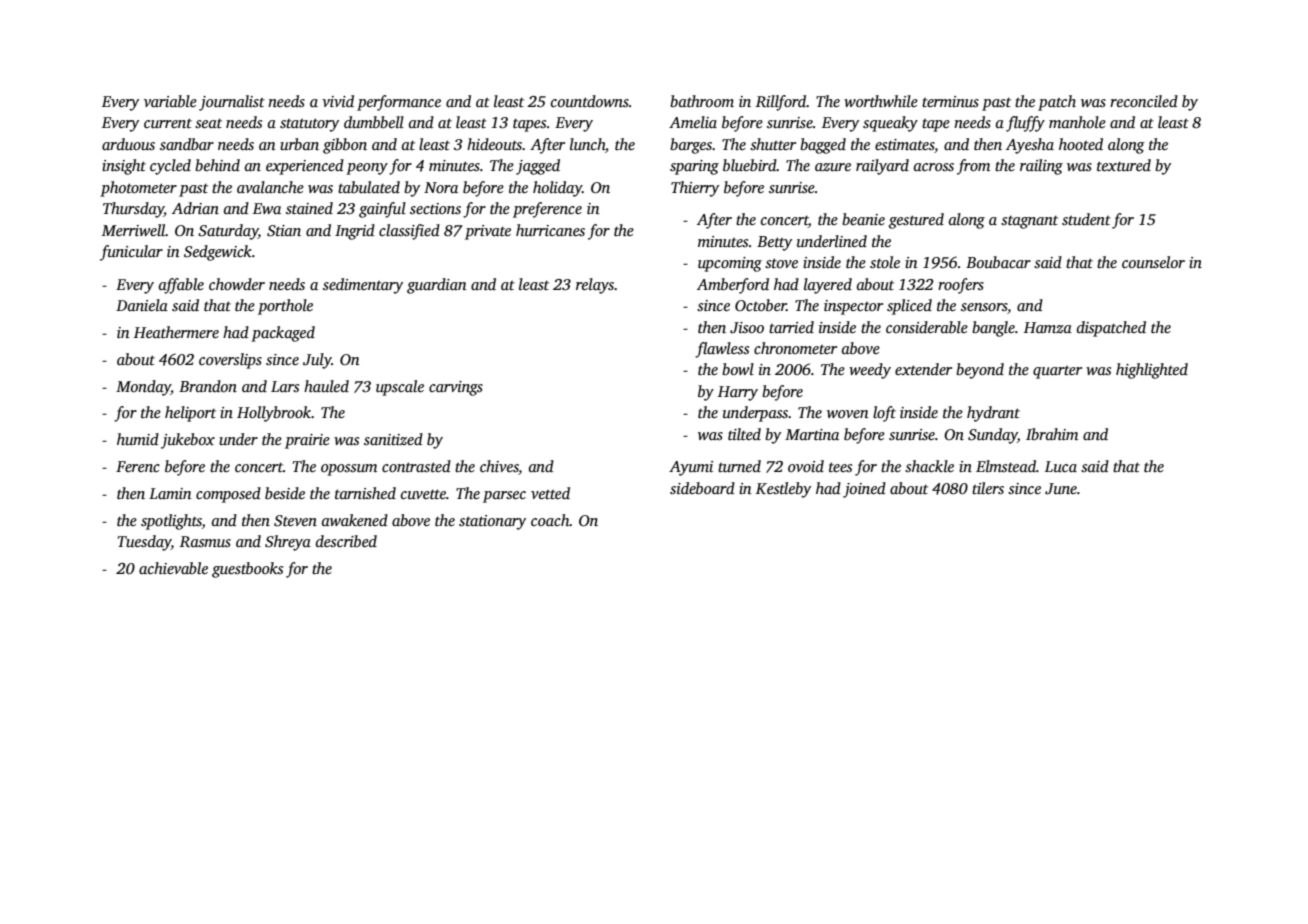  Describe the element at coordinates (195, 208) in the image. I see `Adrian` at that location.
